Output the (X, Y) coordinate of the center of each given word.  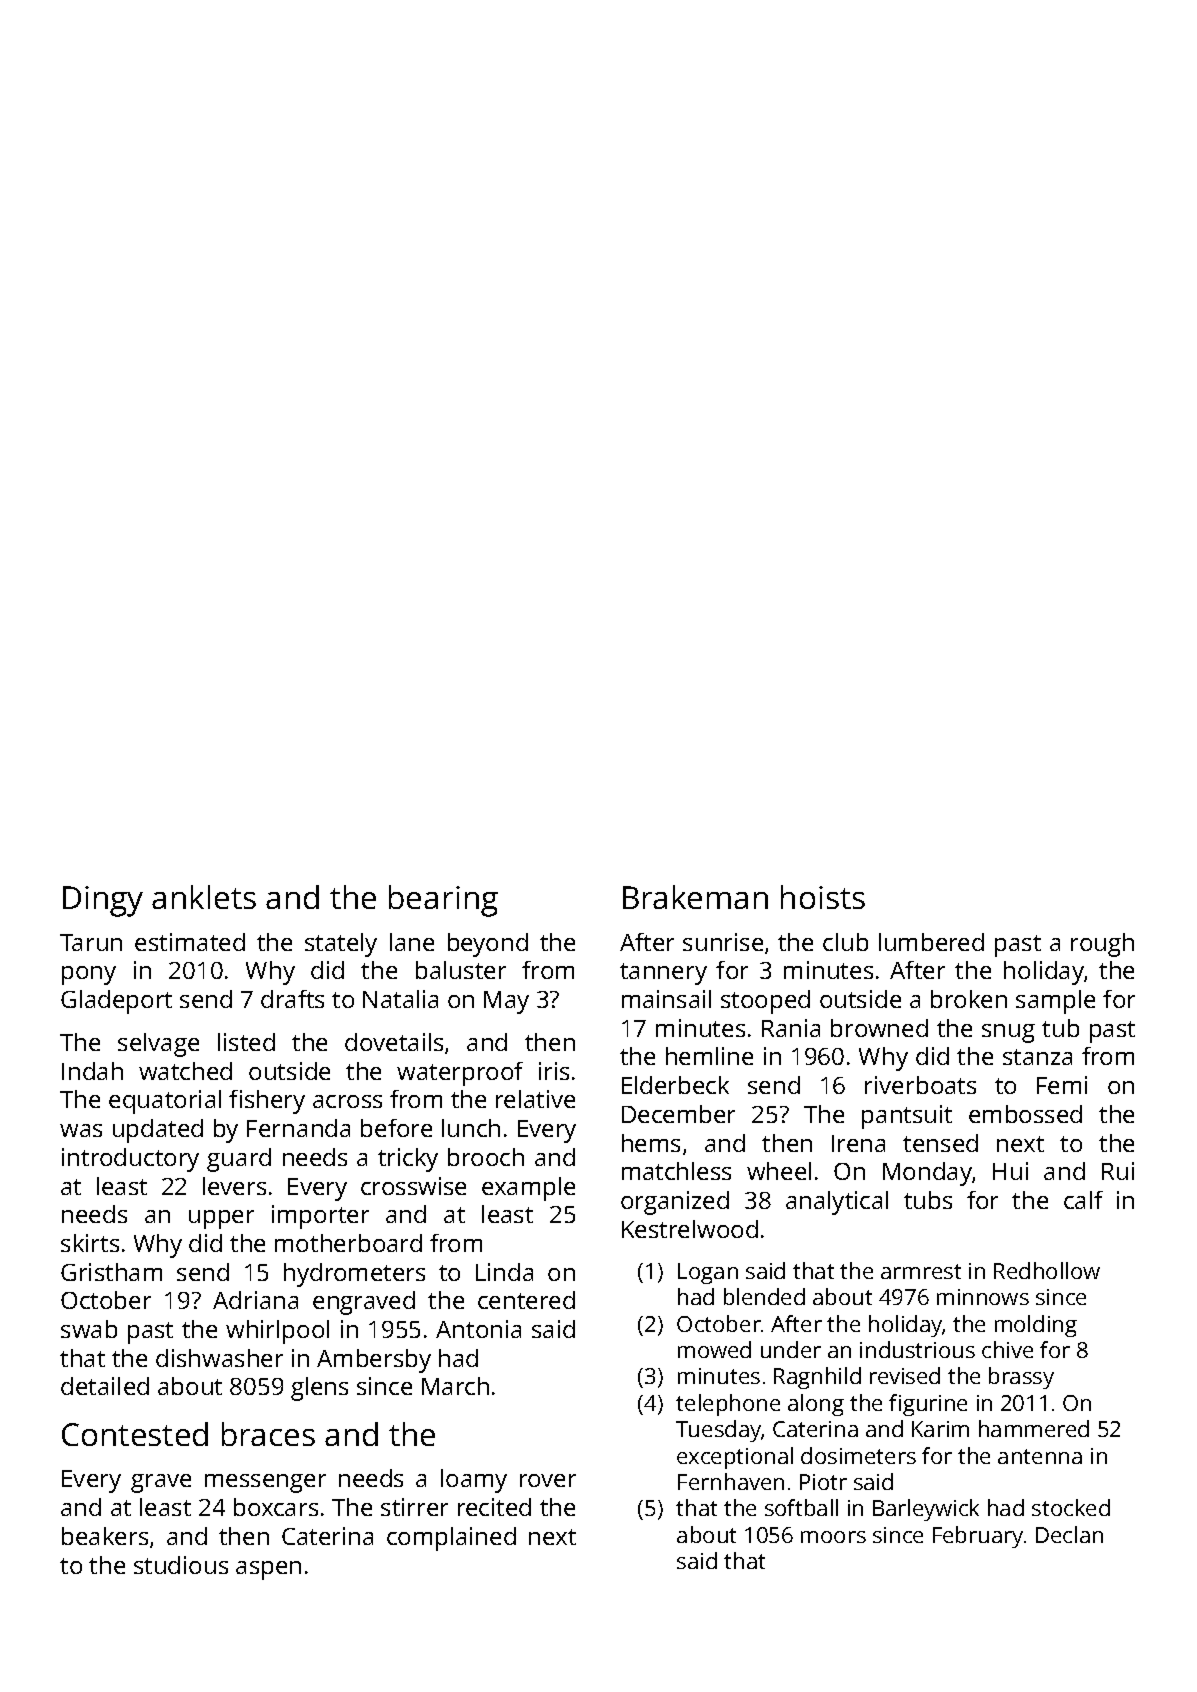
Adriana (255, 1300)
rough (1102, 945)
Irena (858, 1143)
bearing (443, 901)
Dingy (103, 901)
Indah (92, 1071)
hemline (709, 1056)
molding (1036, 1326)
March (455, 1386)
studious (181, 1565)
